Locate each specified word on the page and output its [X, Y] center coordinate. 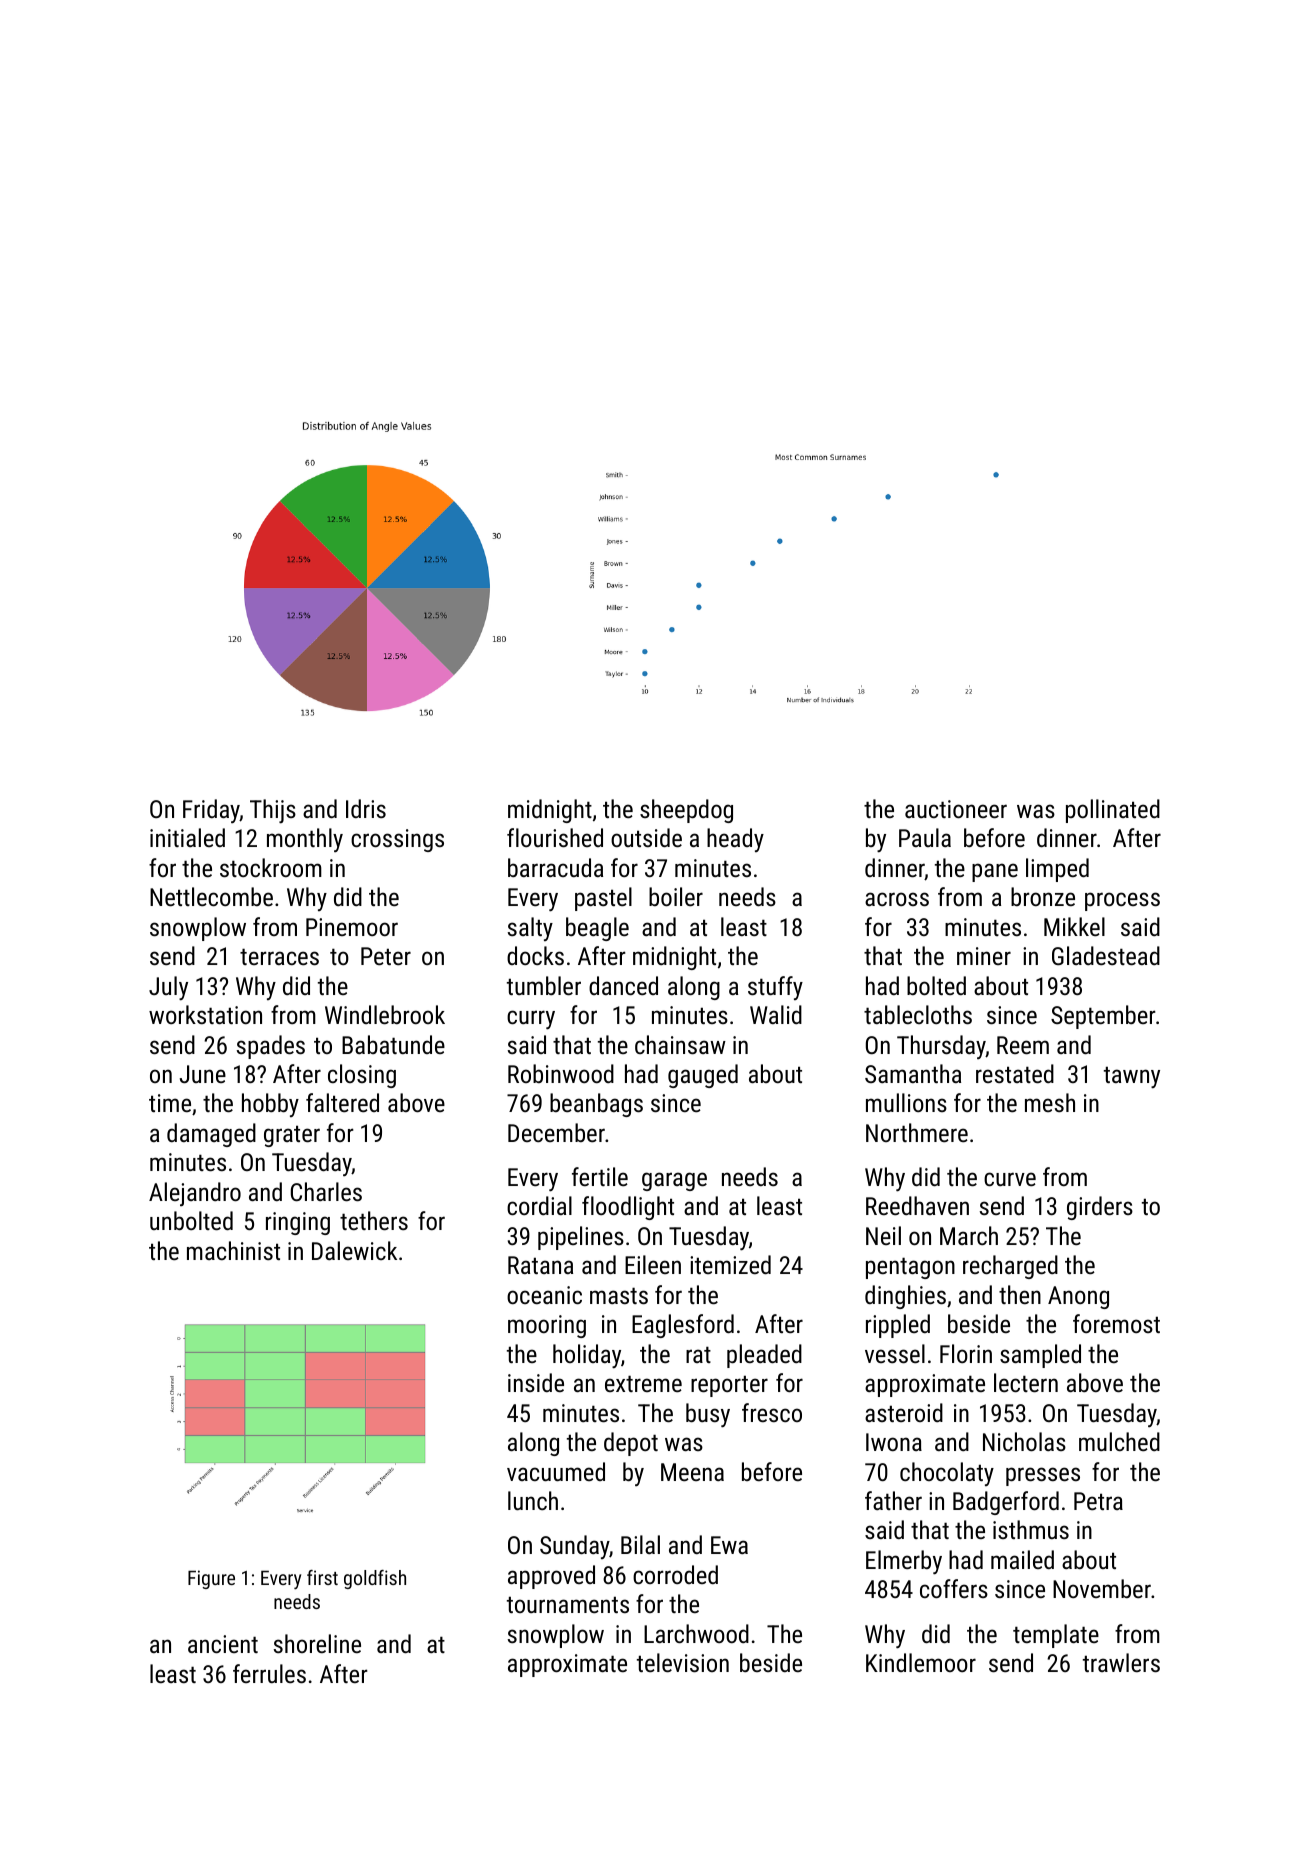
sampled [1040, 1356]
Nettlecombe [211, 896]
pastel [603, 899]
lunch [533, 1500]
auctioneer [956, 809]
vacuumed [556, 1471]
